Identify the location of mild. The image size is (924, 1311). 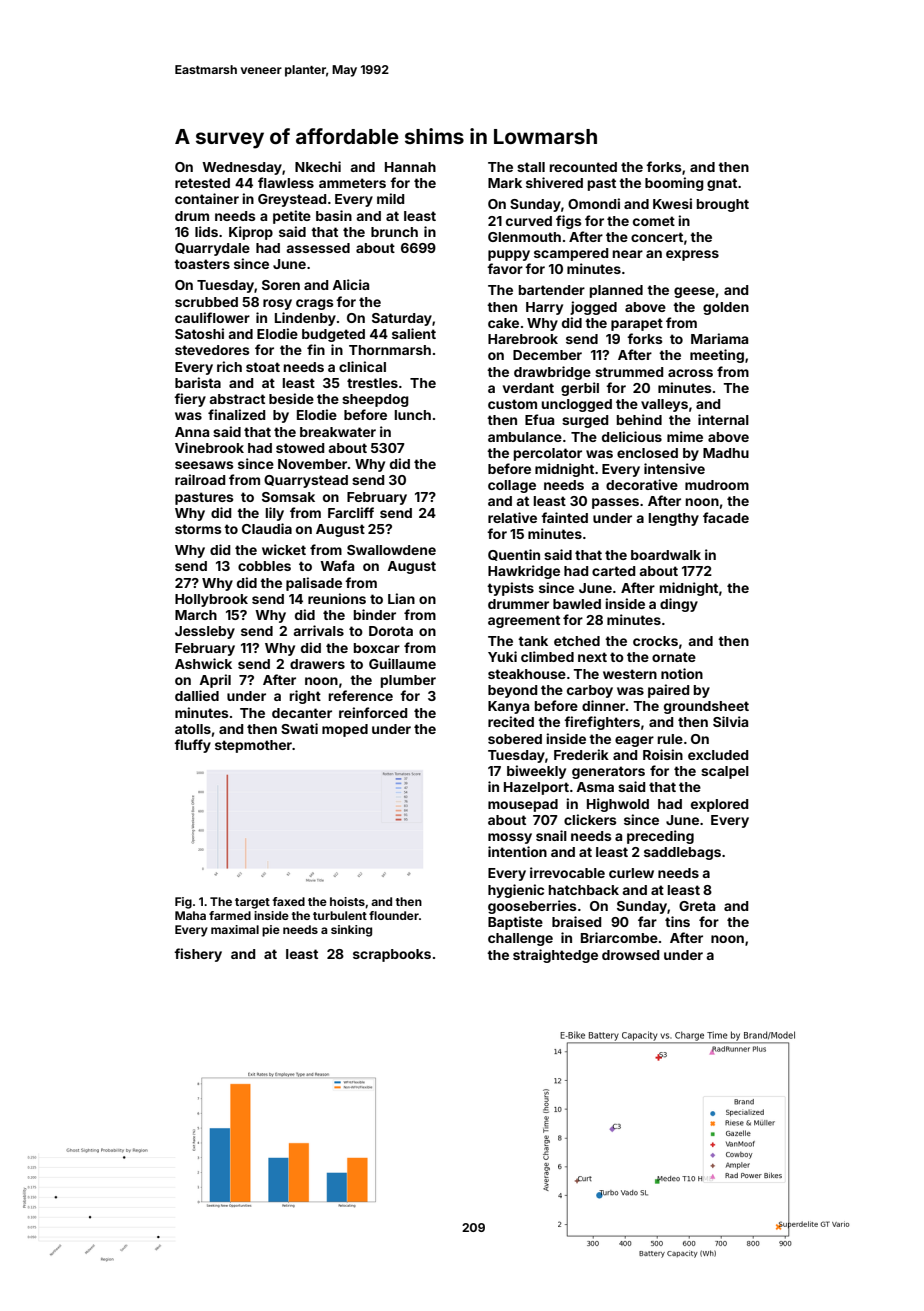
(390, 198).
